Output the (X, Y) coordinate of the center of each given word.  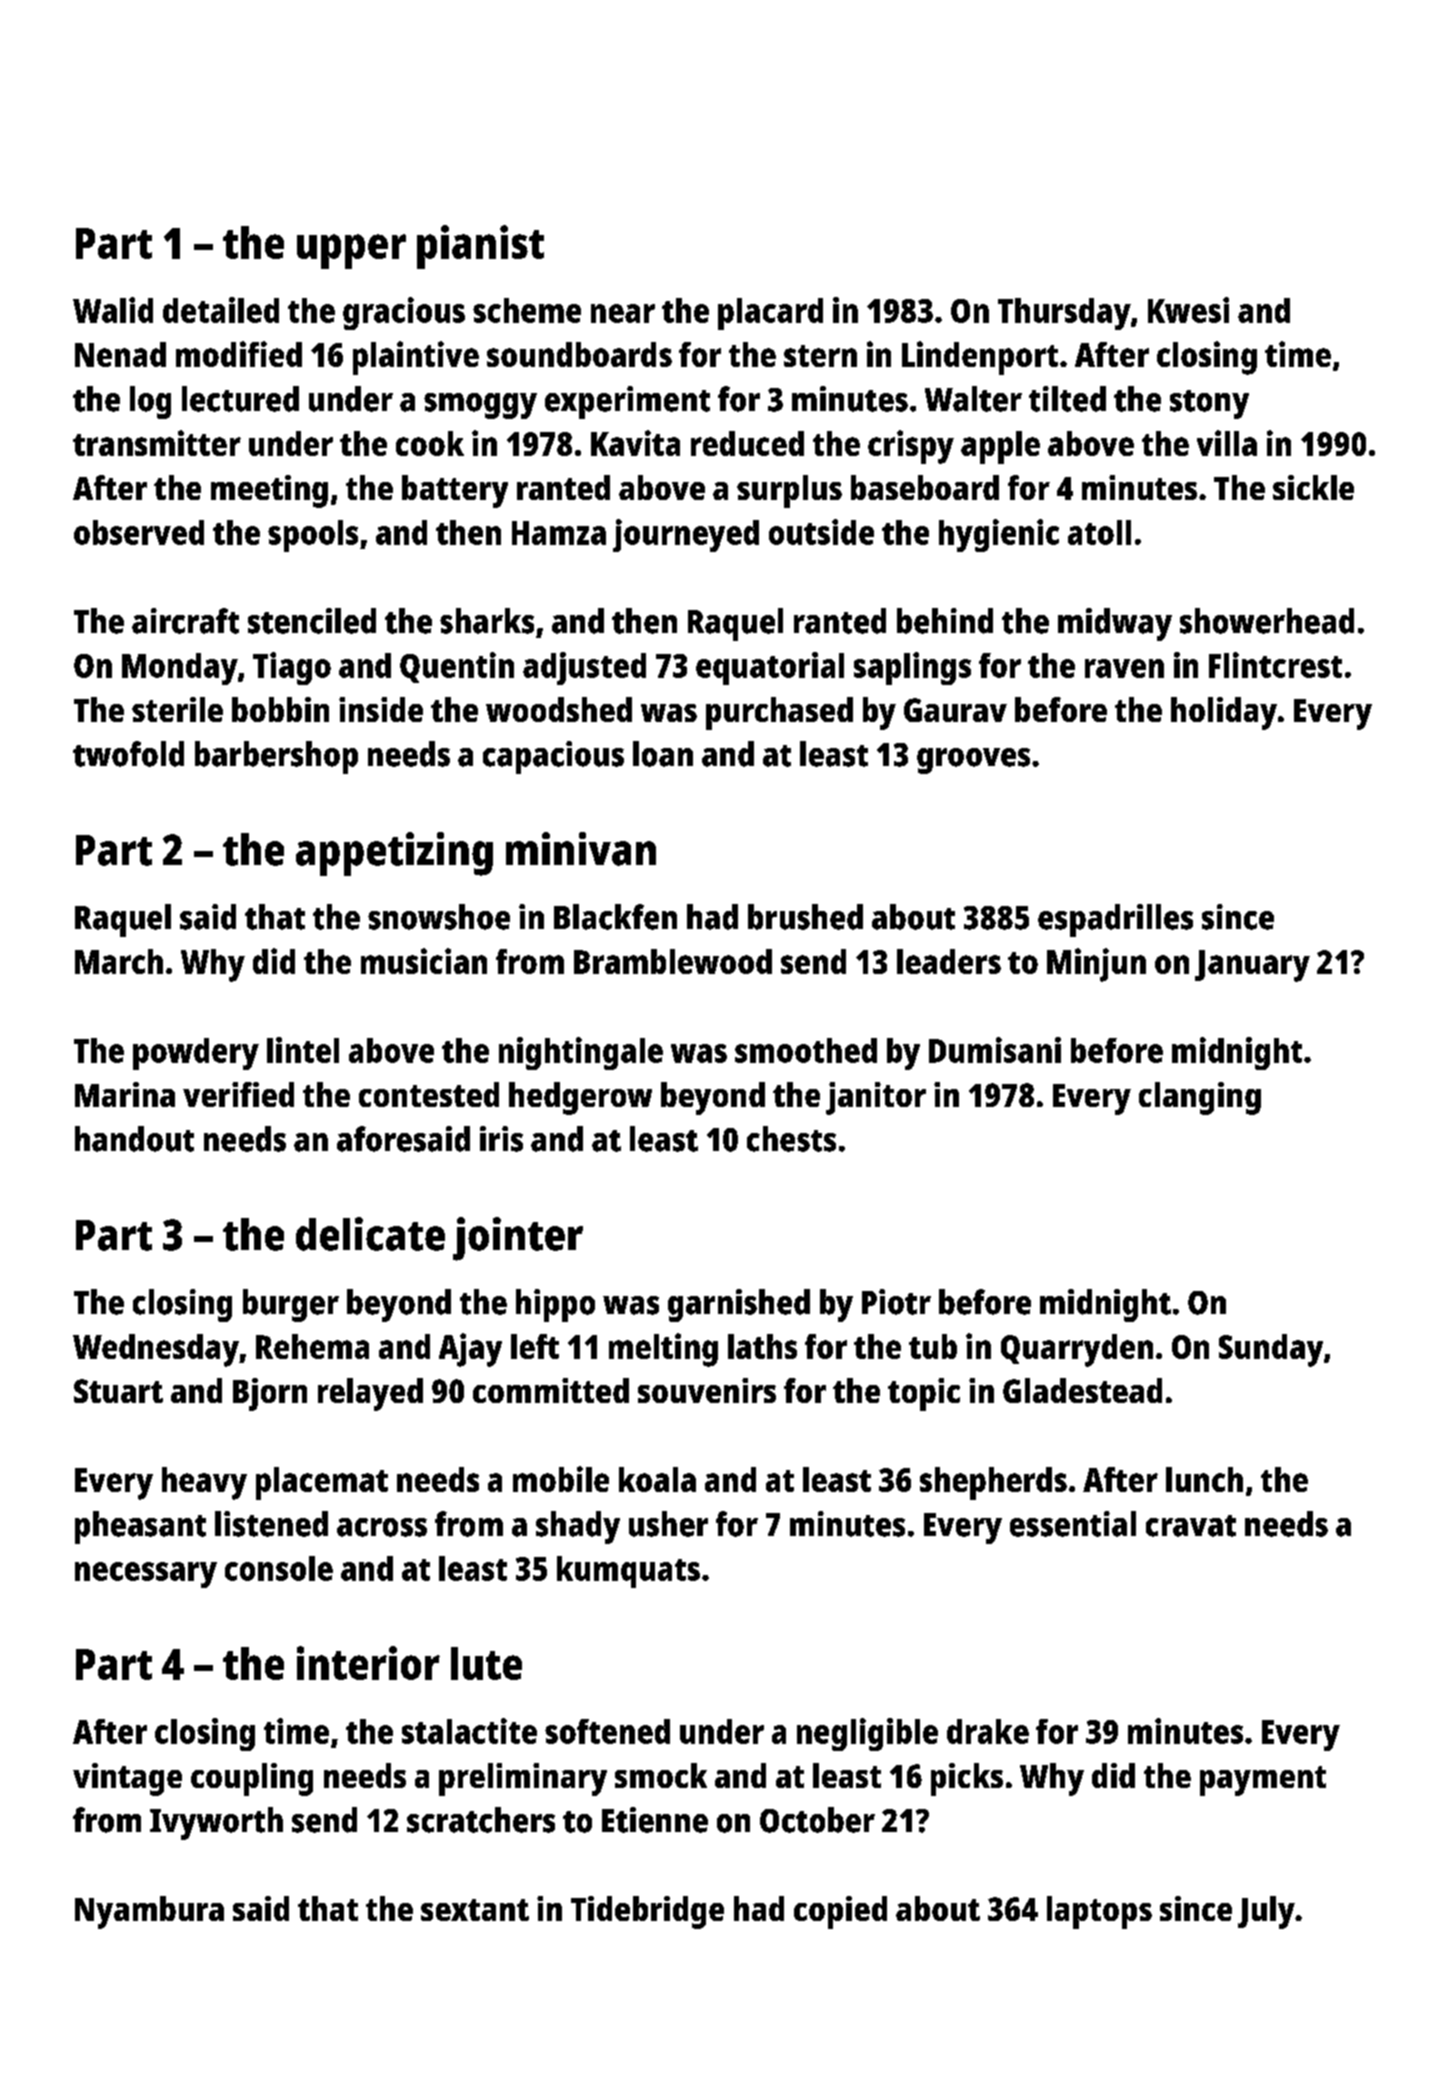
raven (1124, 668)
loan (663, 754)
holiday (1224, 713)
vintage (127, 1779)
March (119, 961)
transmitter (157, 443)
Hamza (559, 533)
